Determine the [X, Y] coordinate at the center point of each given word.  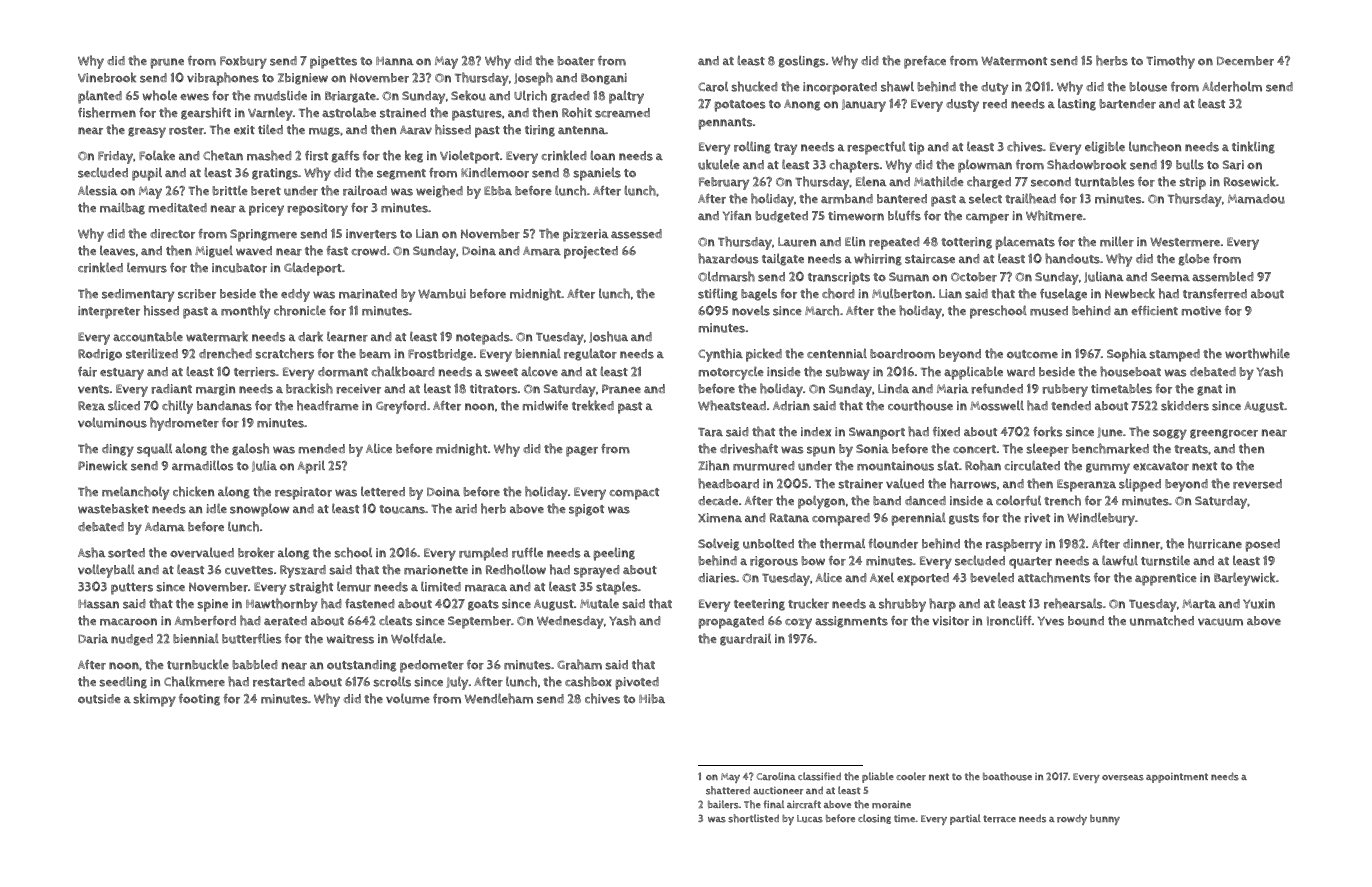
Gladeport [313, 269]
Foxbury [243, 62]
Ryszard [303, 571]
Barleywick [1244, 579]
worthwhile [1257, 353]
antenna [581, 130]
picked [764, 355]
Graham [579, 664]
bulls [1190, 164]
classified [819, 776]
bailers [723, 804]
